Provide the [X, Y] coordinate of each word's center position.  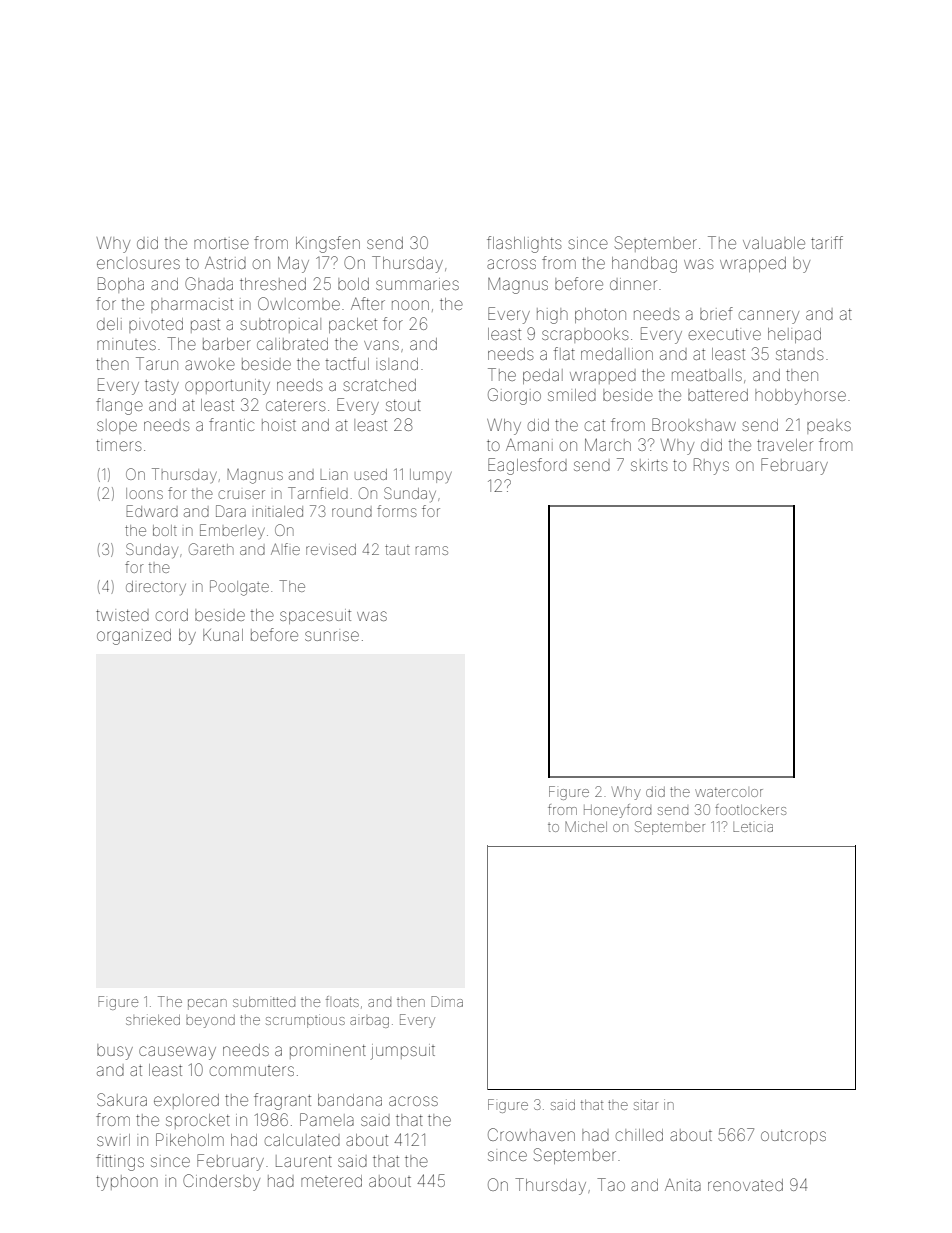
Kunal [223, 635]
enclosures [138, 263]
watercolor [729, 792]
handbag [644, 265]
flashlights [524, 244]
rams [432, 550]
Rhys [711, 466]
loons [144, 493]
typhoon [127, 1183]
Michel [586, 826]
